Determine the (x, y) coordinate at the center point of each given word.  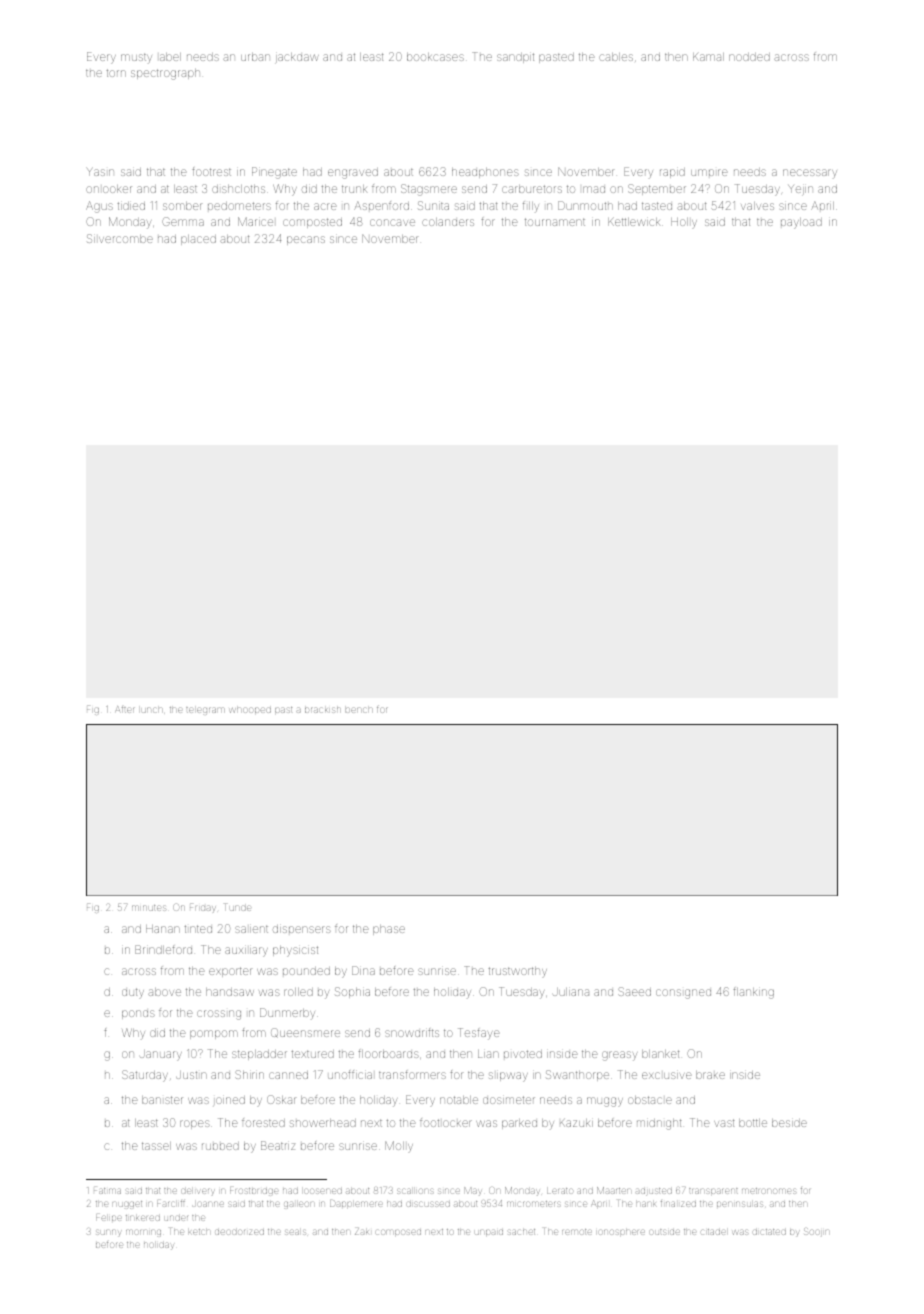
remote (577, 1232)
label (170, 57)
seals (295, 1232)
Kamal (708, 57)
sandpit (515, 58)
